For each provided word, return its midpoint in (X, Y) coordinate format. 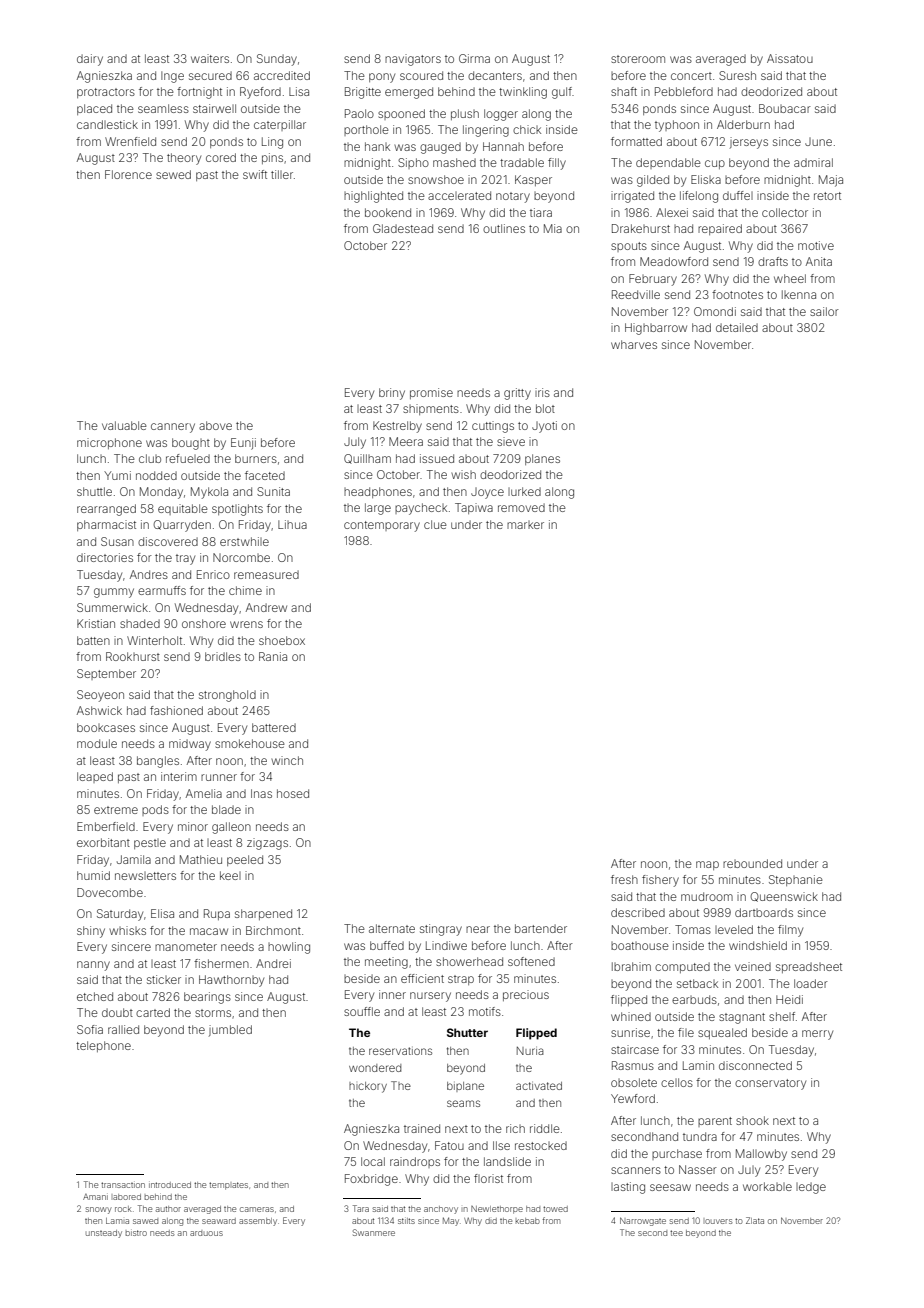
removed (521, 507)
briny (392, 394)
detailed (737, 327)
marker (525, 525)
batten (93, 640)
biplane (465, 1087)
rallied (123, 1029)
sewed (173, 174)
